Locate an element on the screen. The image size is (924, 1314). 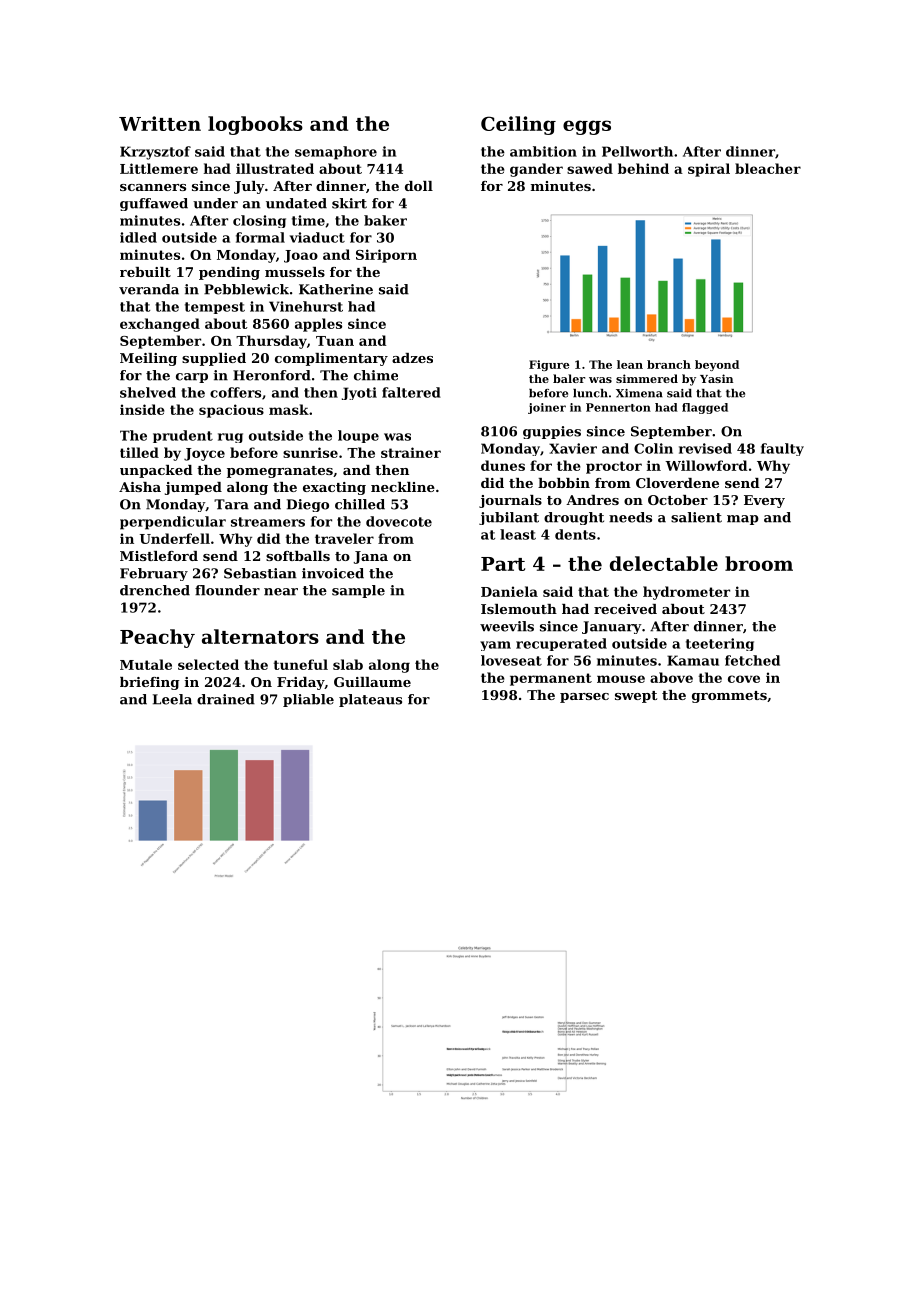
spiral is located at coordinates (709, 170).
